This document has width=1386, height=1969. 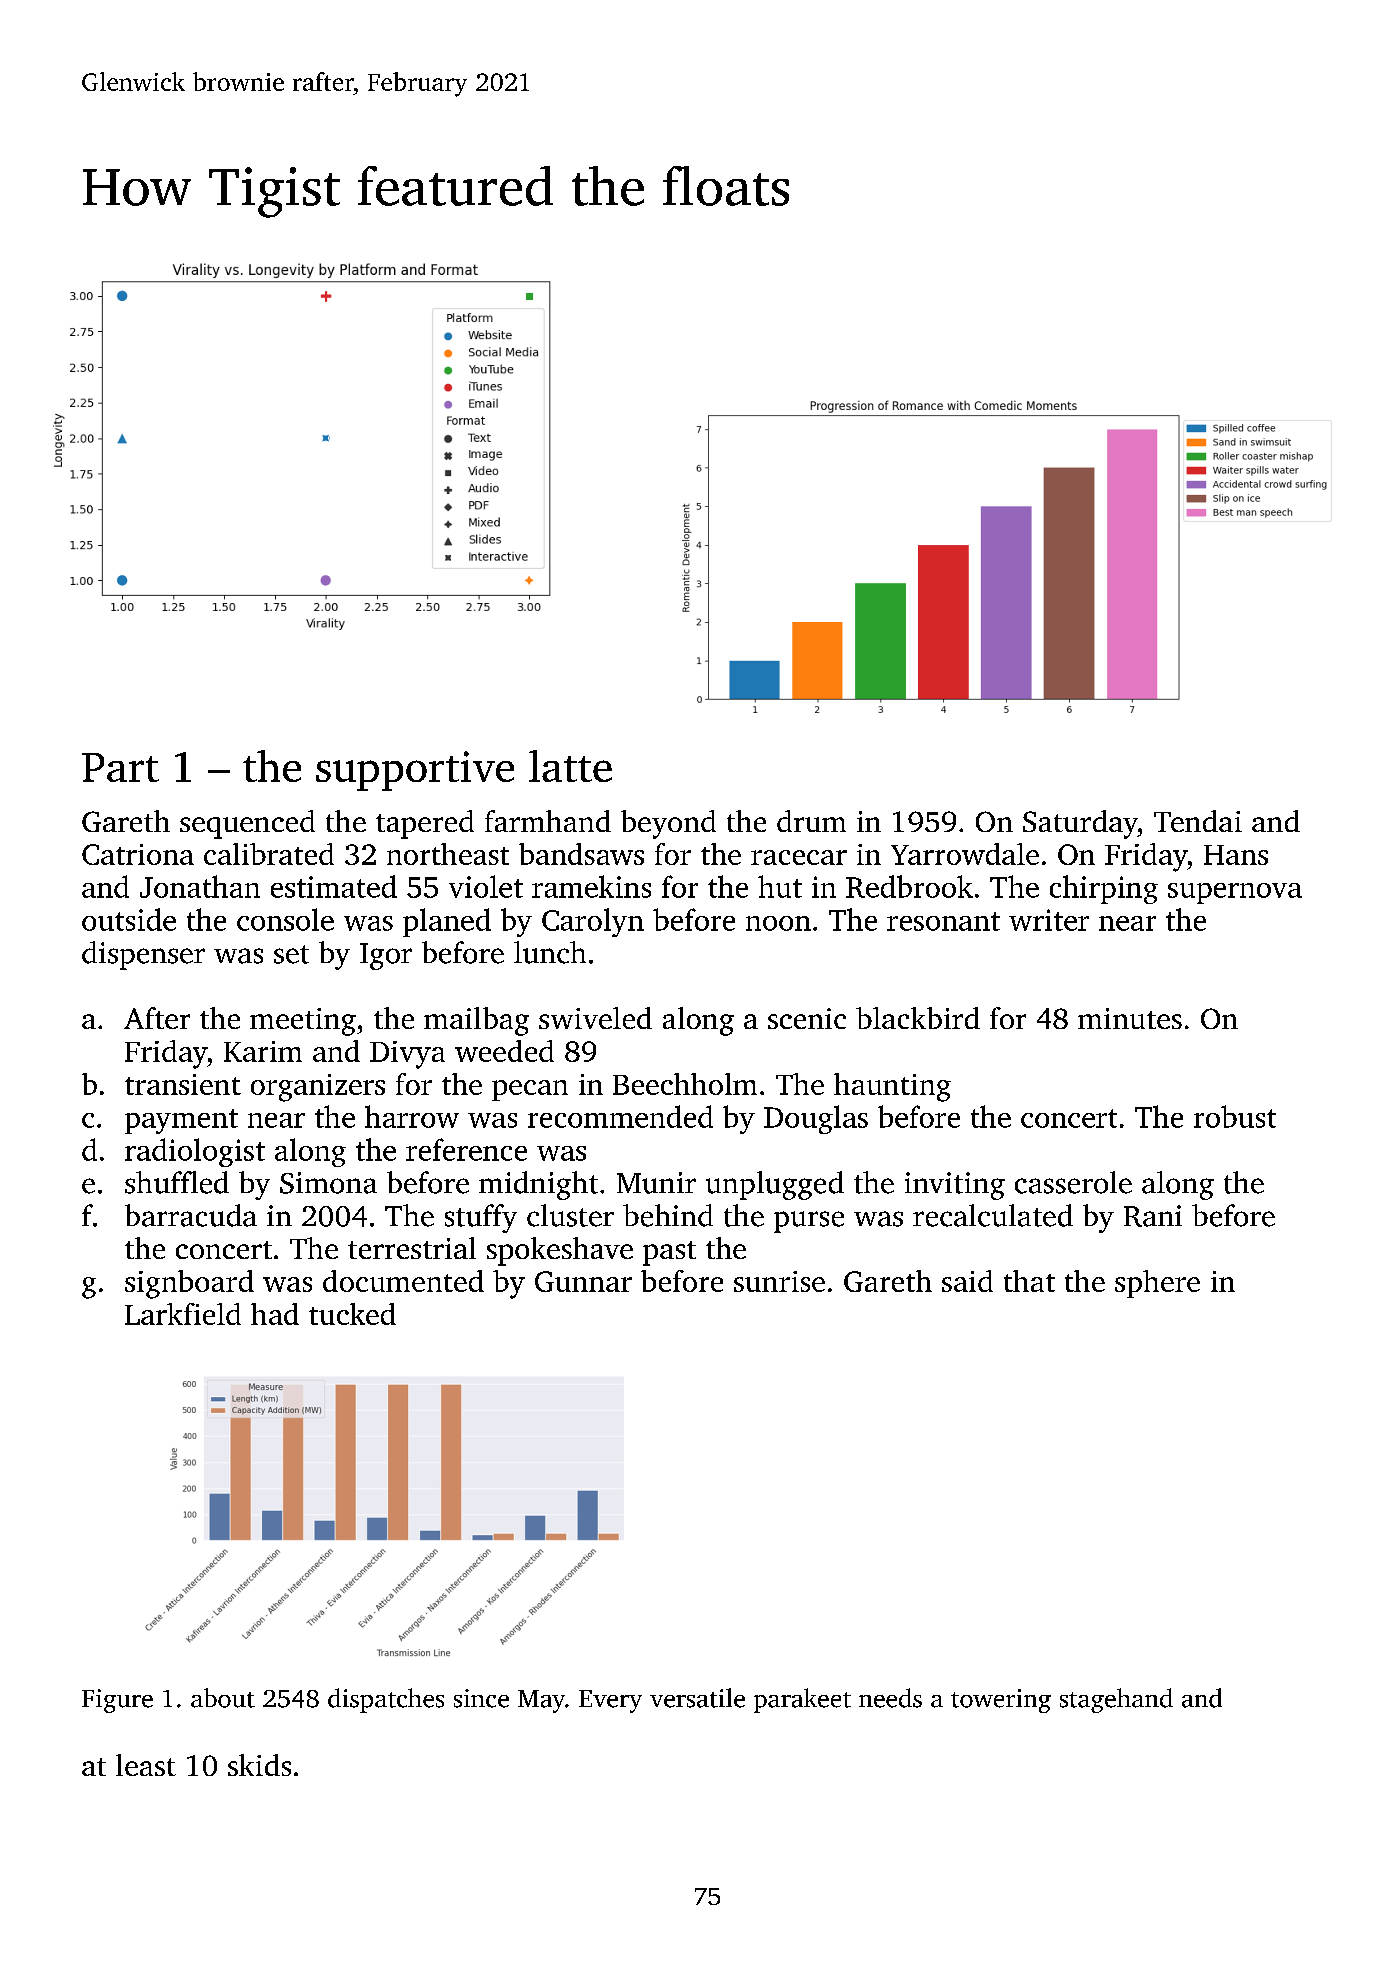 I want to click on Every, so click(x=610, y=1701).
